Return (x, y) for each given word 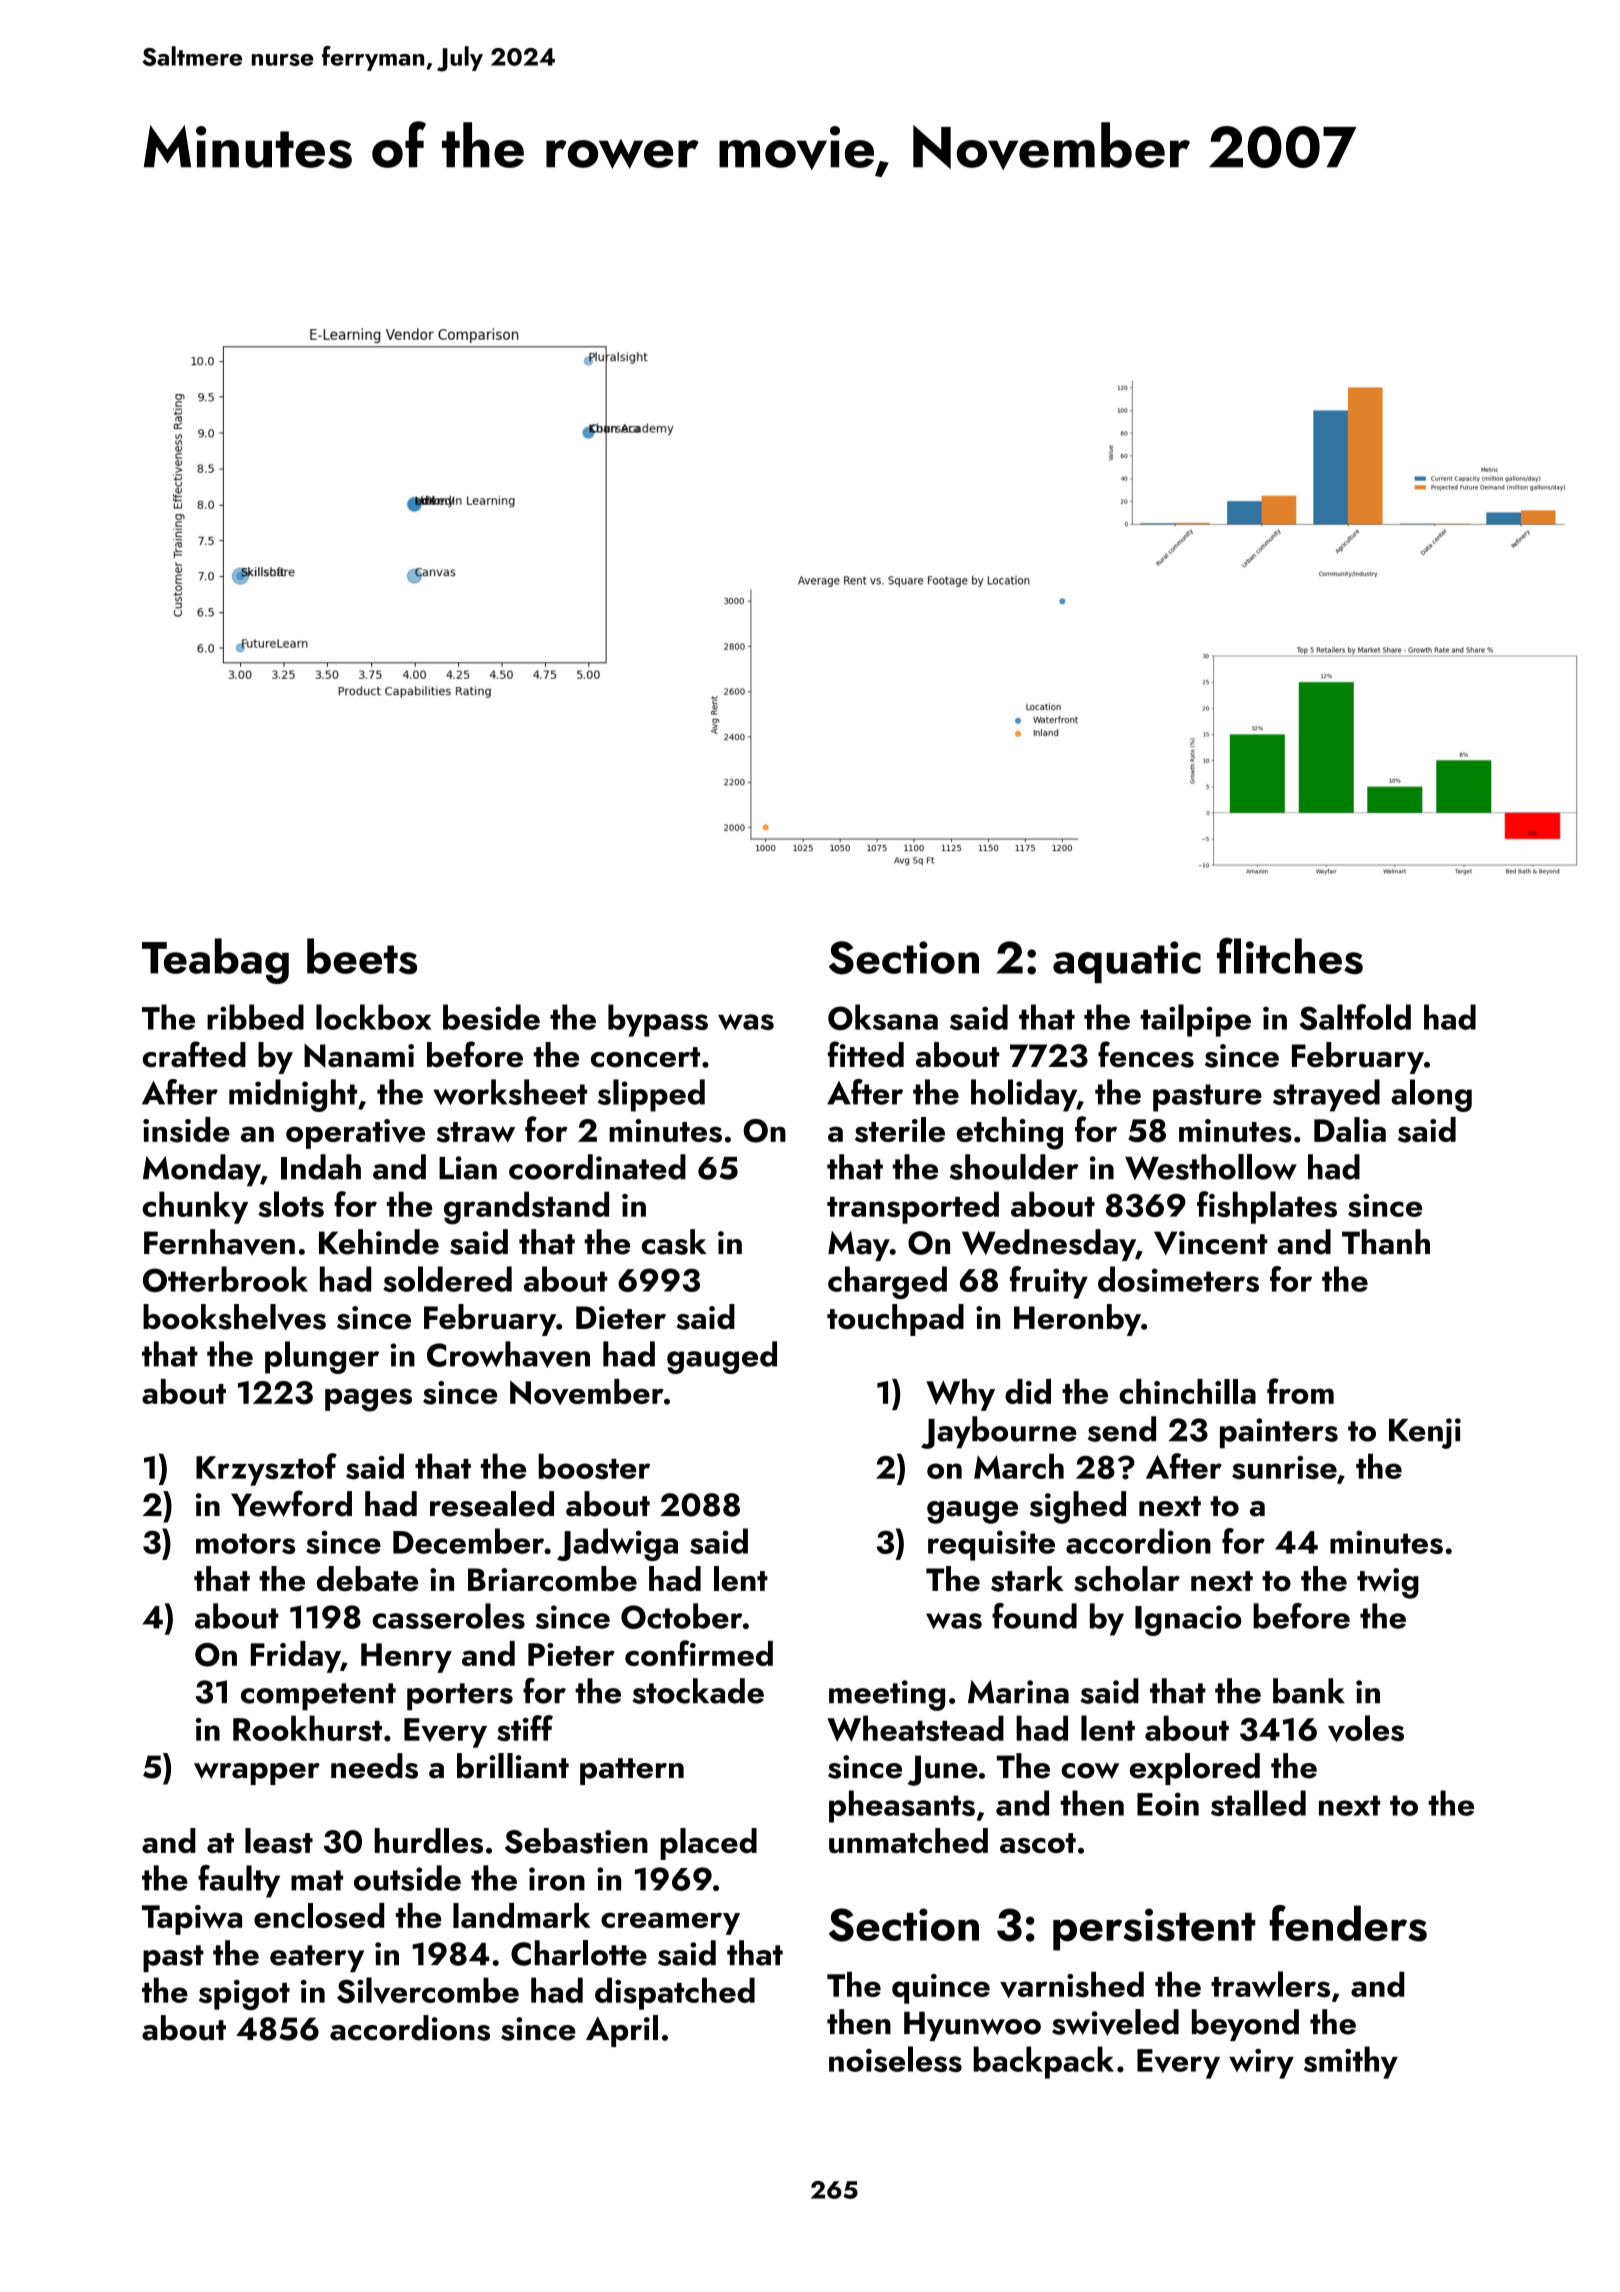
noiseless (895, 2059)
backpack (1044, 2062)
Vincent (1210, 1243)
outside (407, 1878)
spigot (244, 1995)
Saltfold (1355, 1017)
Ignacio (1188, 1620)
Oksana (883, 1017)
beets (362, 956)
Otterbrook (225, 1279)
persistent (1154, 1929)
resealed (492, 1504)
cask (674, 1242)
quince (941, 1989)
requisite (991, 1545)
